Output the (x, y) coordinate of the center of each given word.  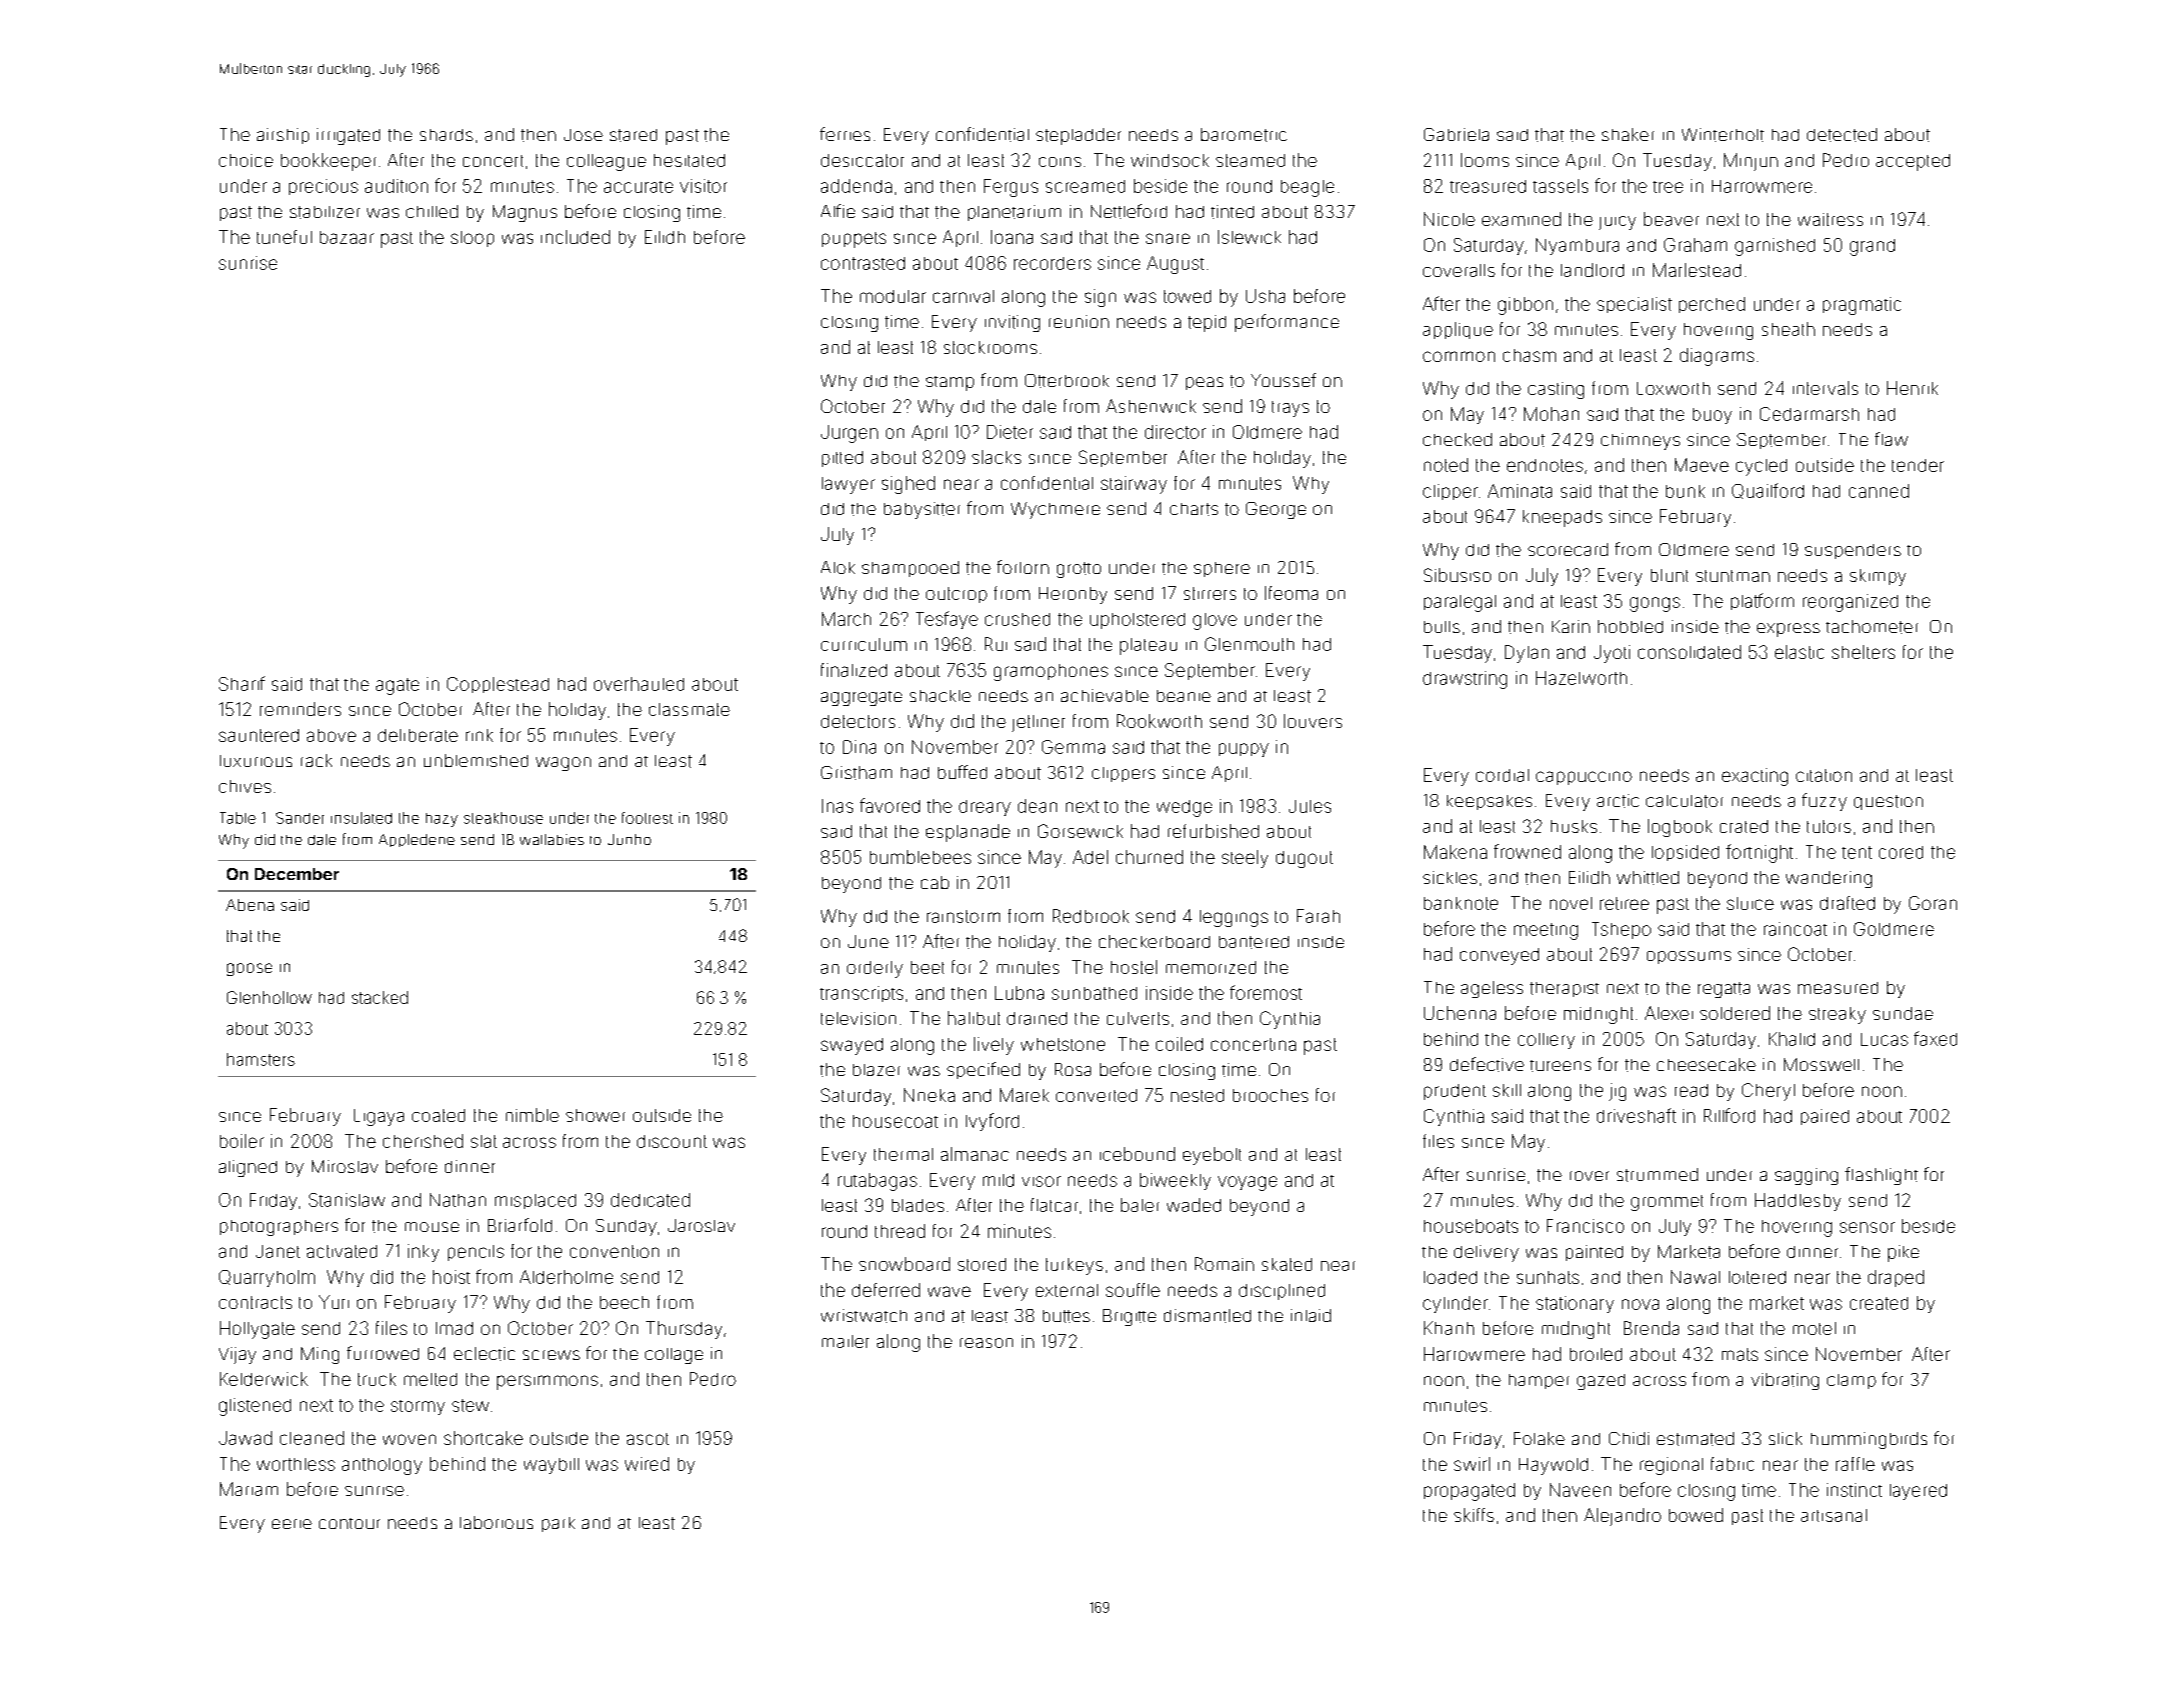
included (575, 237)
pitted (842, 459)
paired (1825, 1117)
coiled (1179, 1044)
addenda (856, 186)
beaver (1671, 219)
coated (438, 1115)
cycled (1761, 467)
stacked (380, 997)
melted (430, 1379)
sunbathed (1094, 993)
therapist (1564, 989)
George (1276, 510)
